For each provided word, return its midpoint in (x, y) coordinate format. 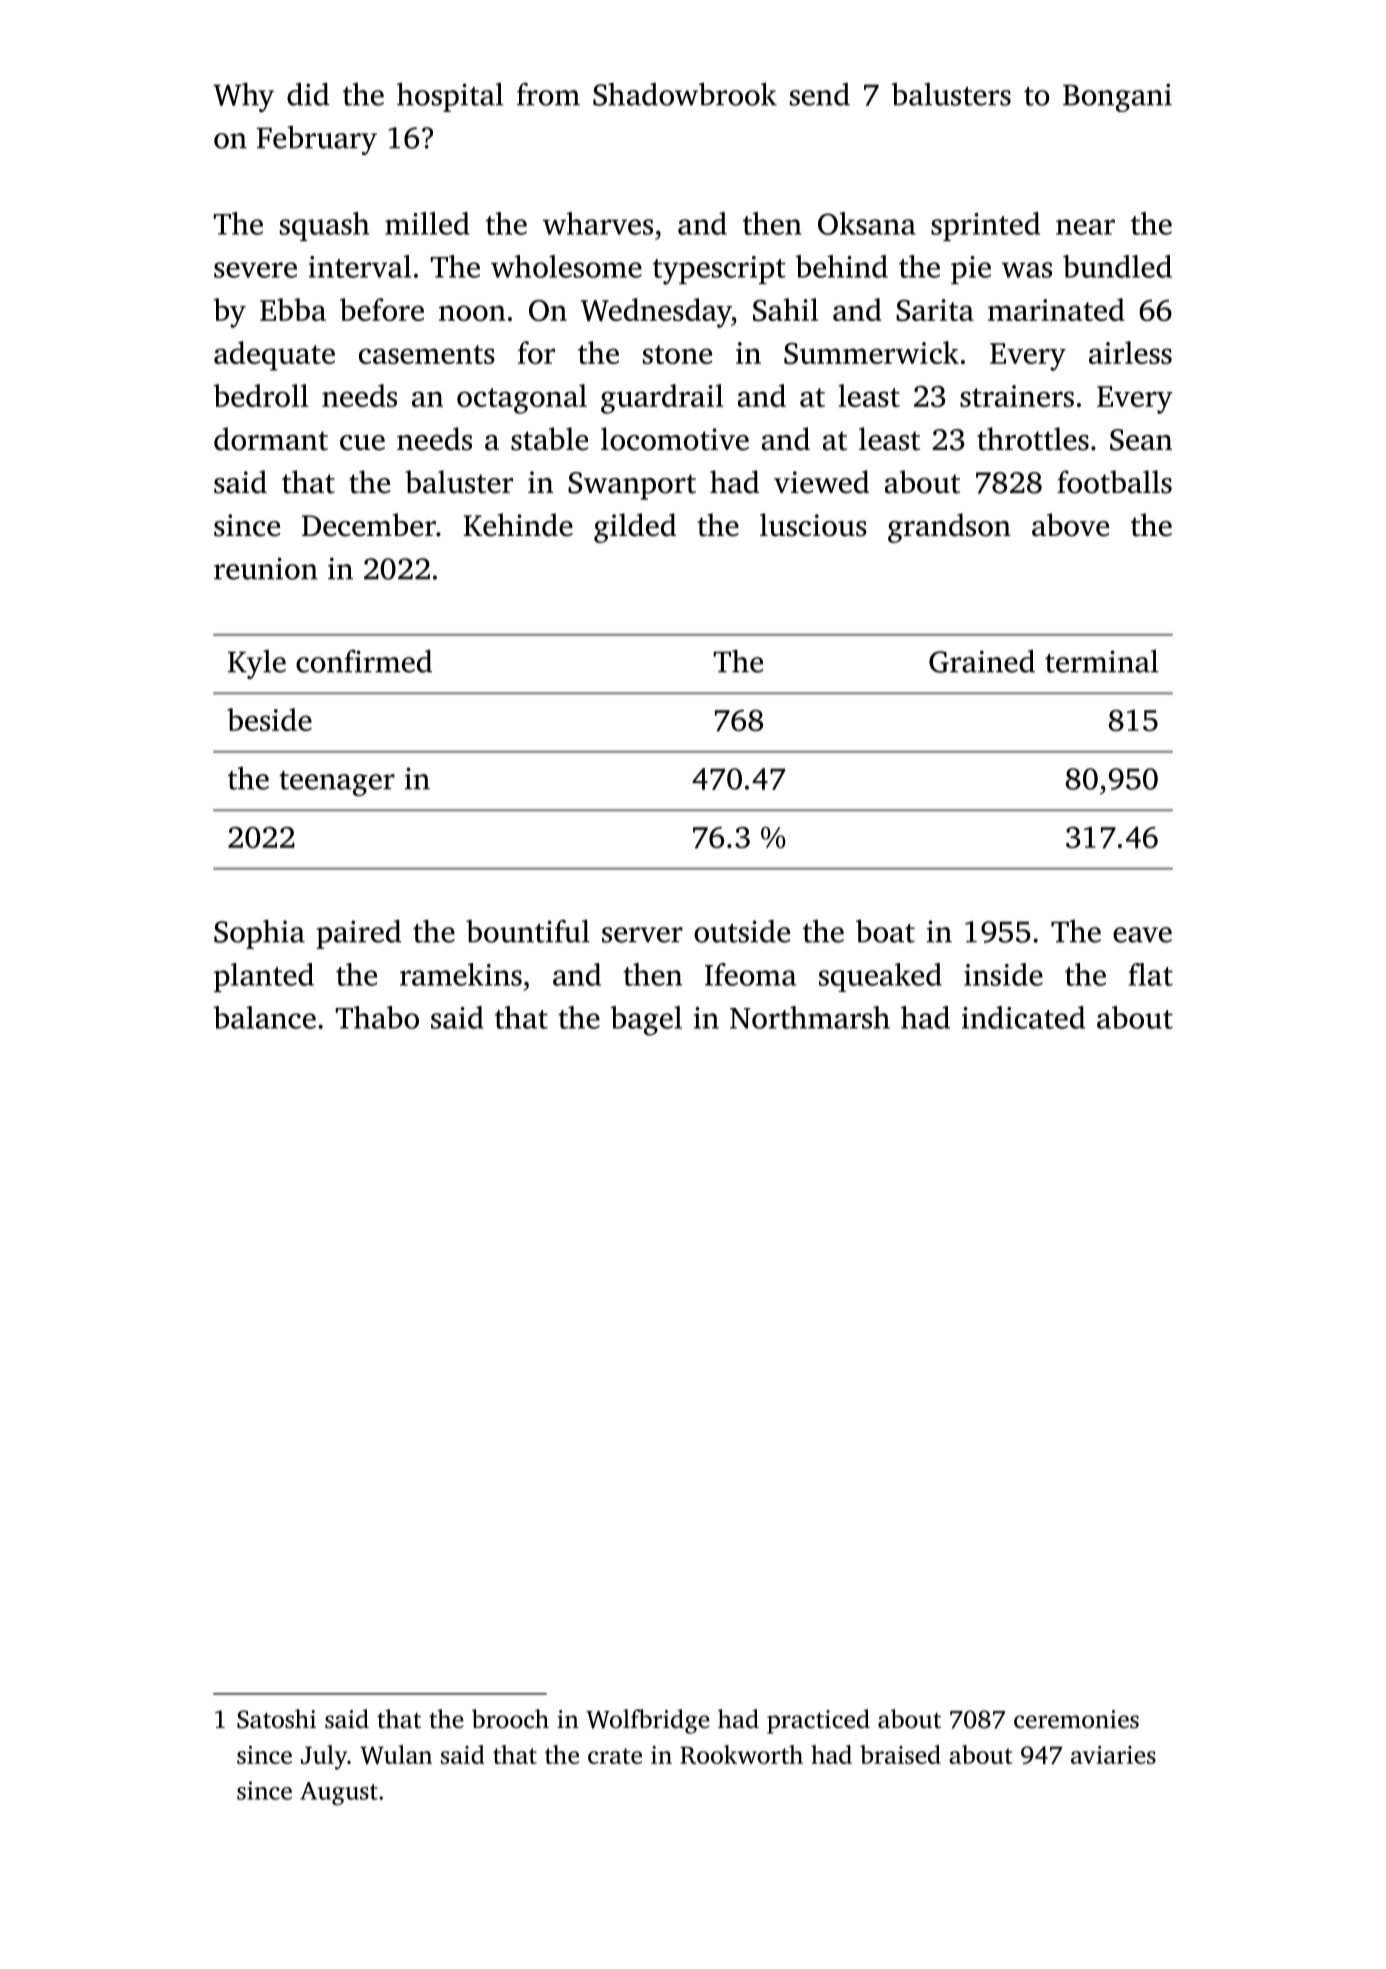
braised (900, 1754)
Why (243, 97)
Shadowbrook (685, 94)
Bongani (1117, 97)
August (339, 1794)
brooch (510, 1719)
